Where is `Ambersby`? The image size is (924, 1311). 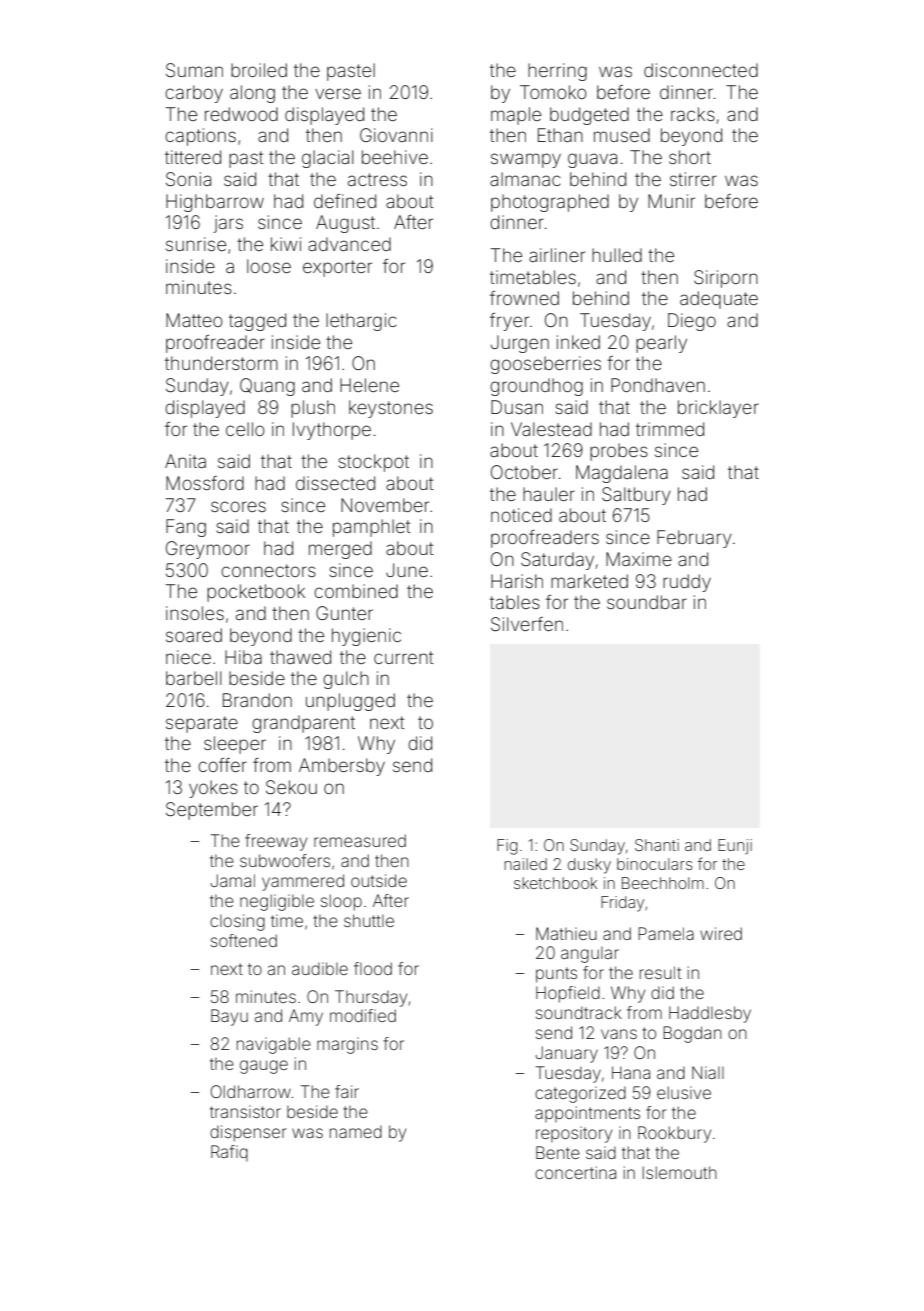 Ambersby is located at coordinates (342, 767).
